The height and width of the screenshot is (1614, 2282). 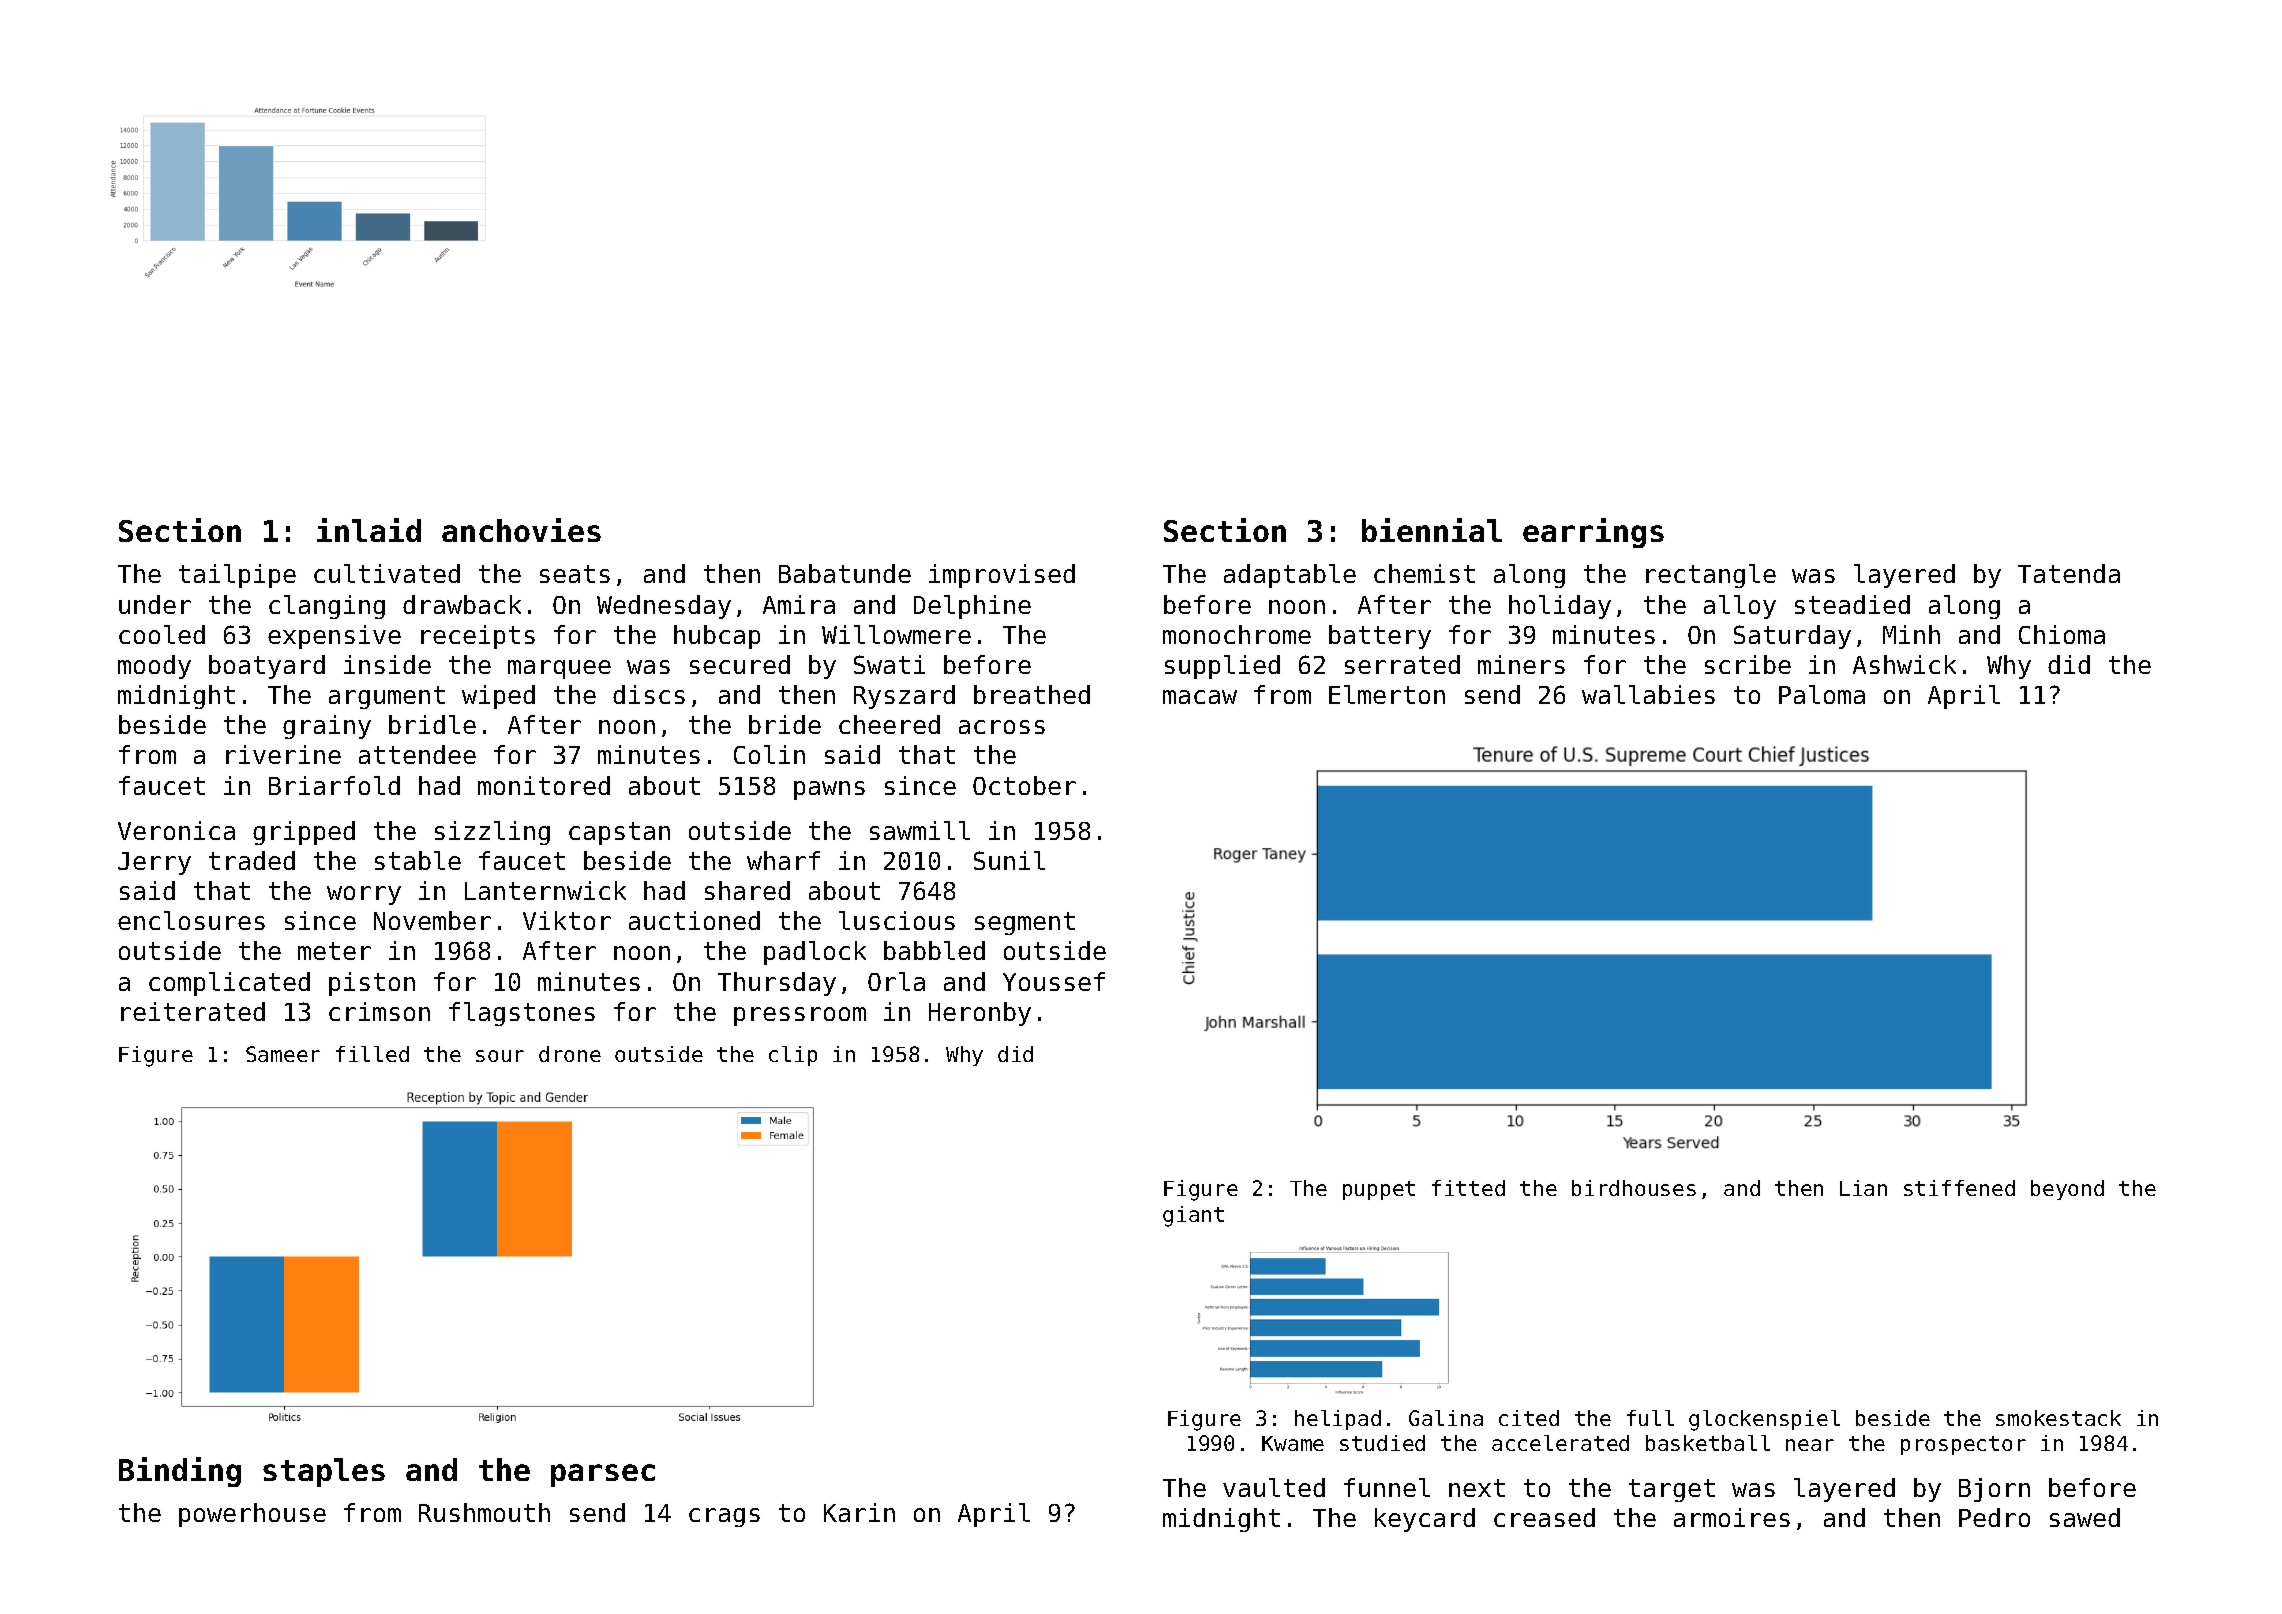 What do you see at coordinates (896, 981) in the screenshot?
I see `Orla` at bounding box center [896, 981].
